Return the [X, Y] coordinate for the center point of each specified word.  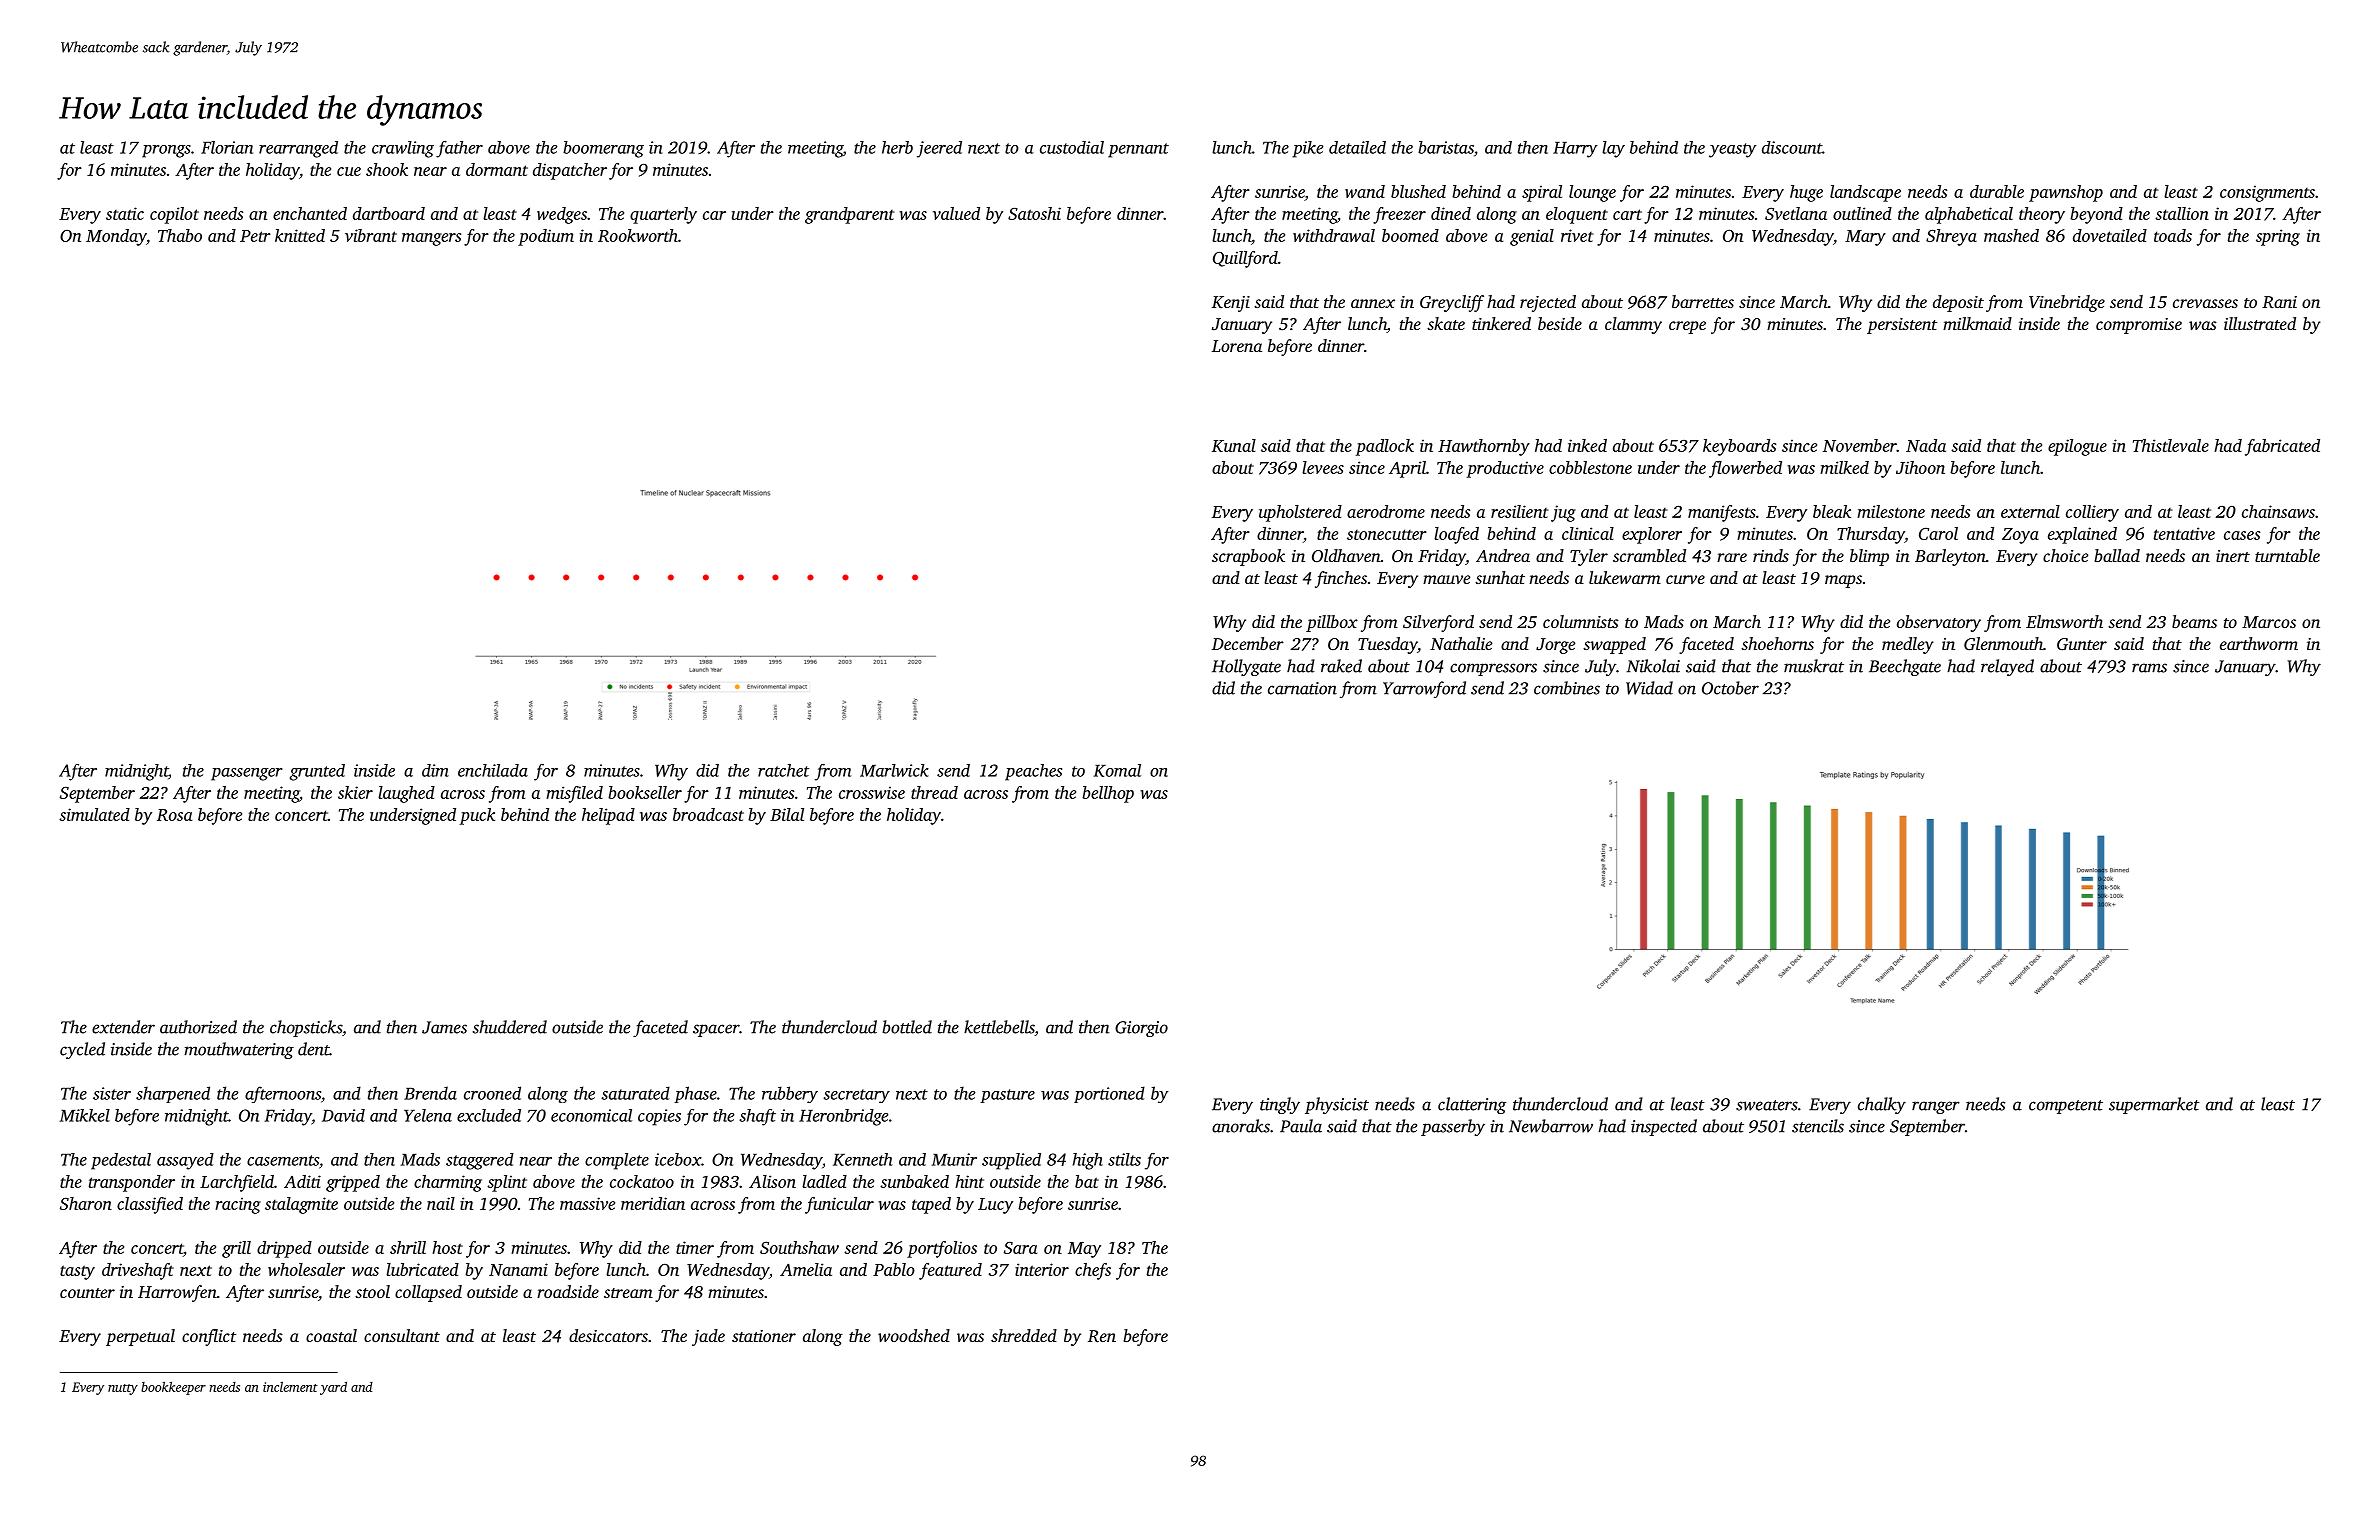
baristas [1446, 147]
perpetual [140, 1337]
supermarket [2154, 1105]
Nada [1926, 445]
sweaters [1767, 1105]
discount [1792, 147]
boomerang [603, 149]
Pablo [894, 1269]
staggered [480, 1161]
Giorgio [1141, 1029]
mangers [431, 239]
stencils [1818, 1126]
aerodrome [1386, 511]
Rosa [174, 815]
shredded [1024, 1335]
